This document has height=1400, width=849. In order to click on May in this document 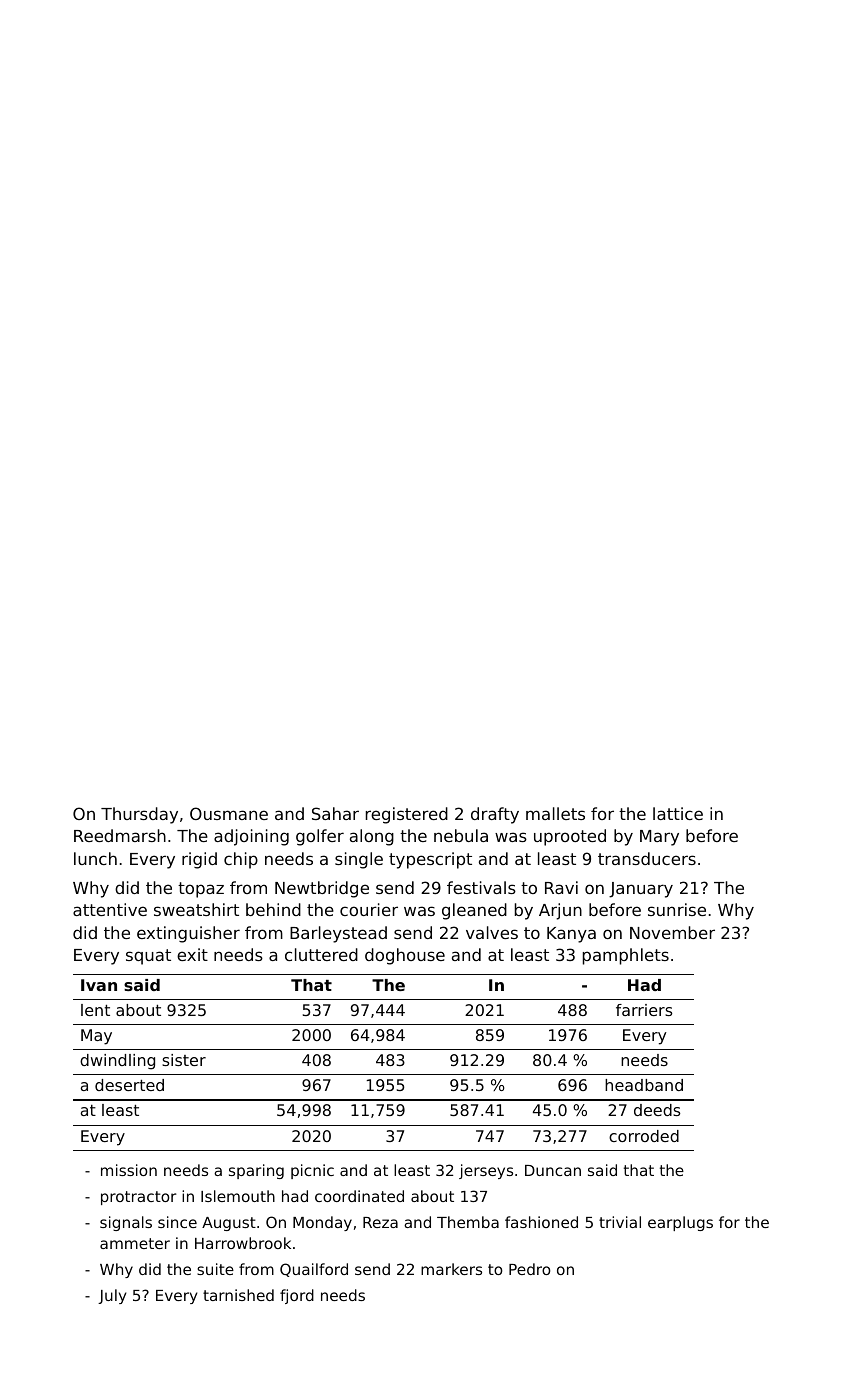, I will do `click(96, 1037)`.
